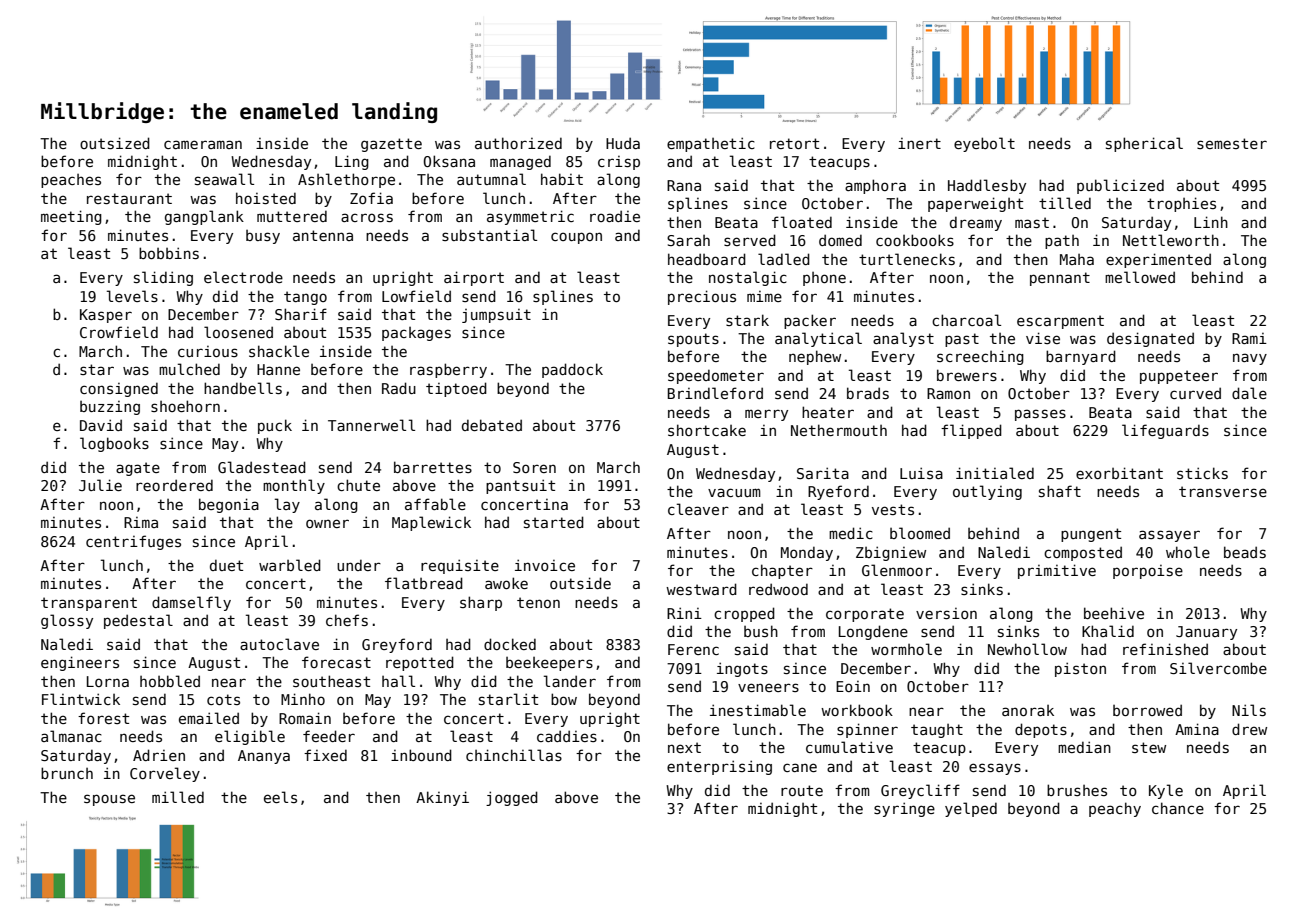 This image has width=1308, height=924. Describe the element at coordinates (810, 321) in the image. I see `packer` at that location.
